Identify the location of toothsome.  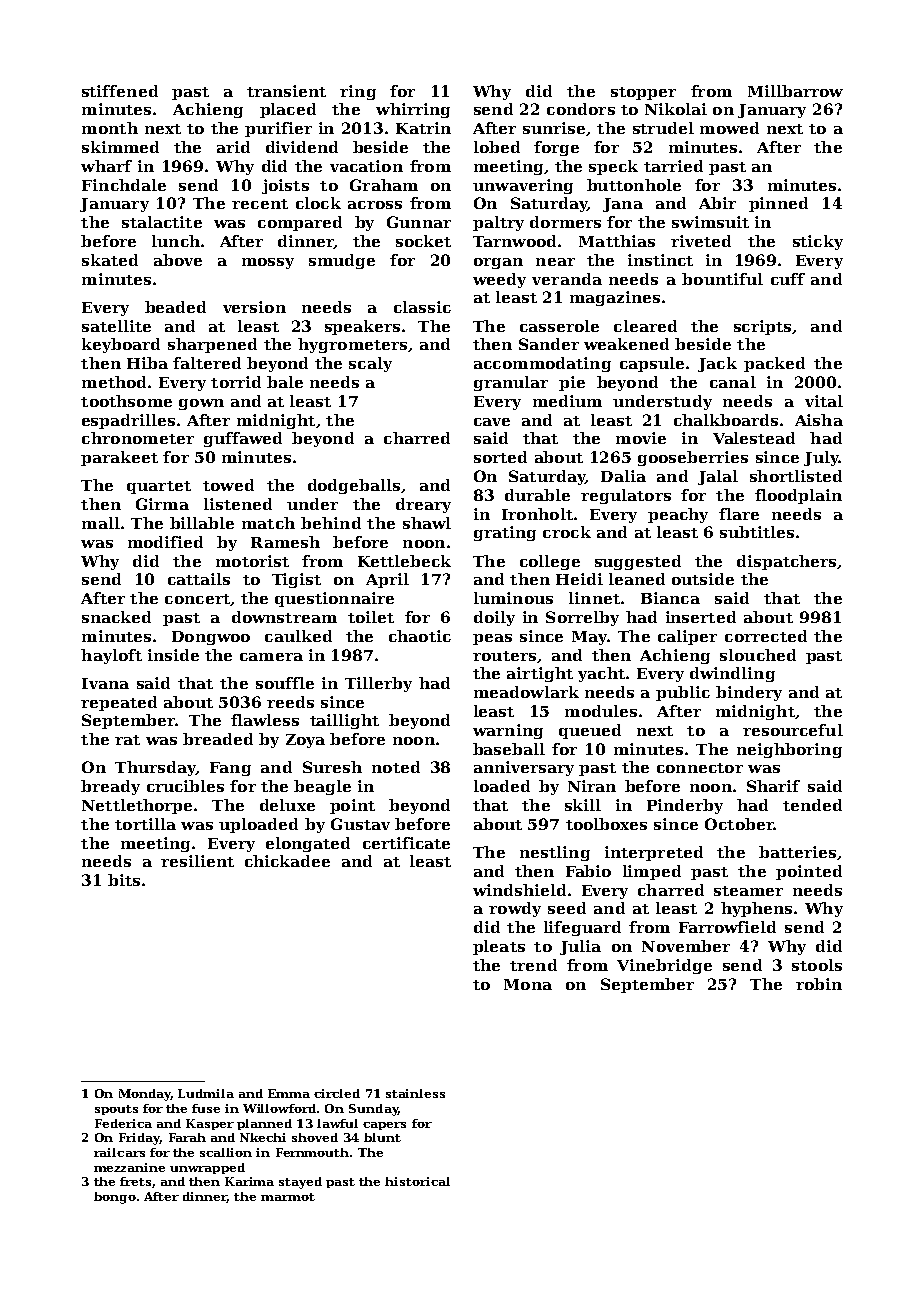
(126, 401).
